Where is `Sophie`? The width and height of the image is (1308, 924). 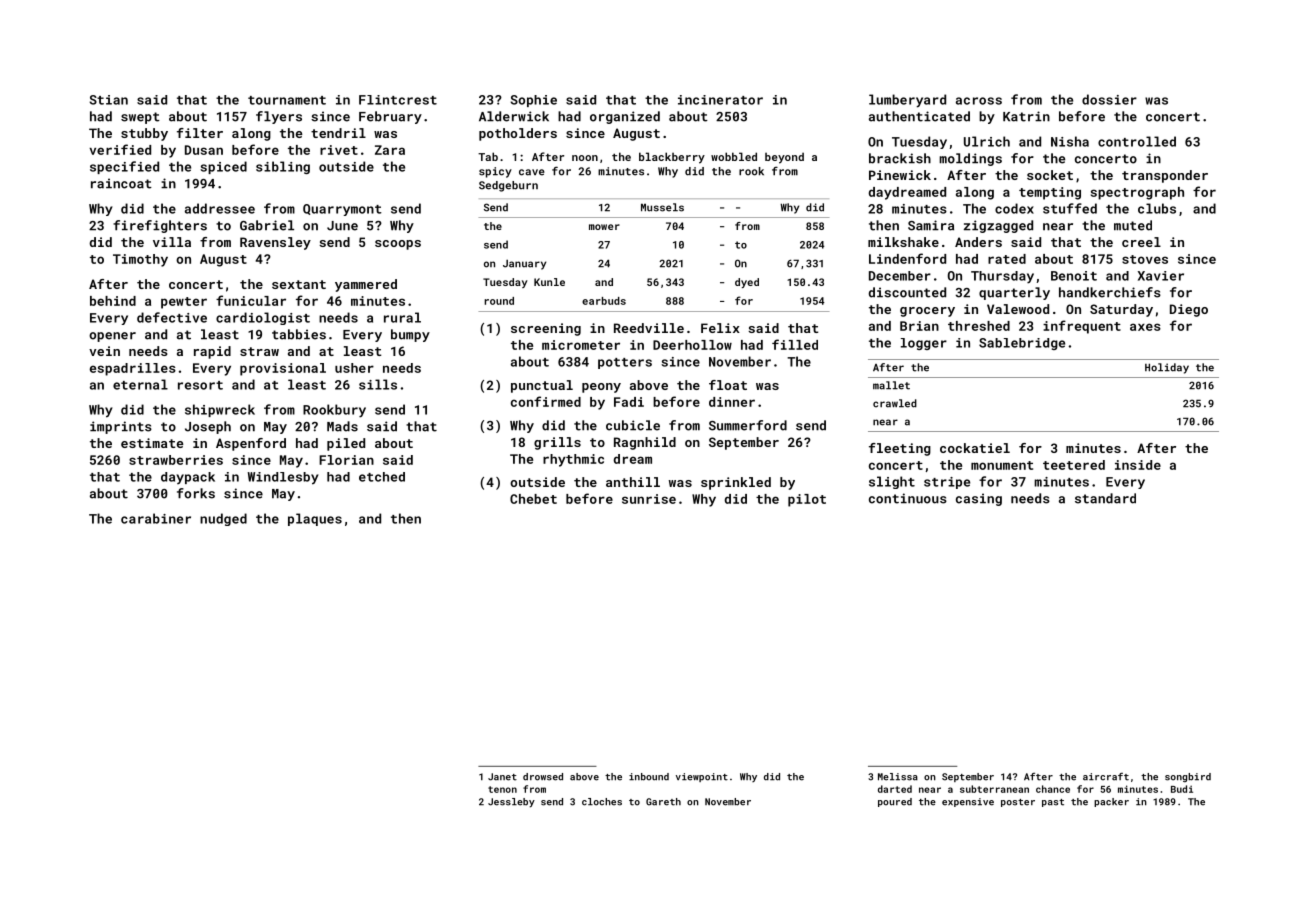 Sophie is located at coordinates (533, 101).
